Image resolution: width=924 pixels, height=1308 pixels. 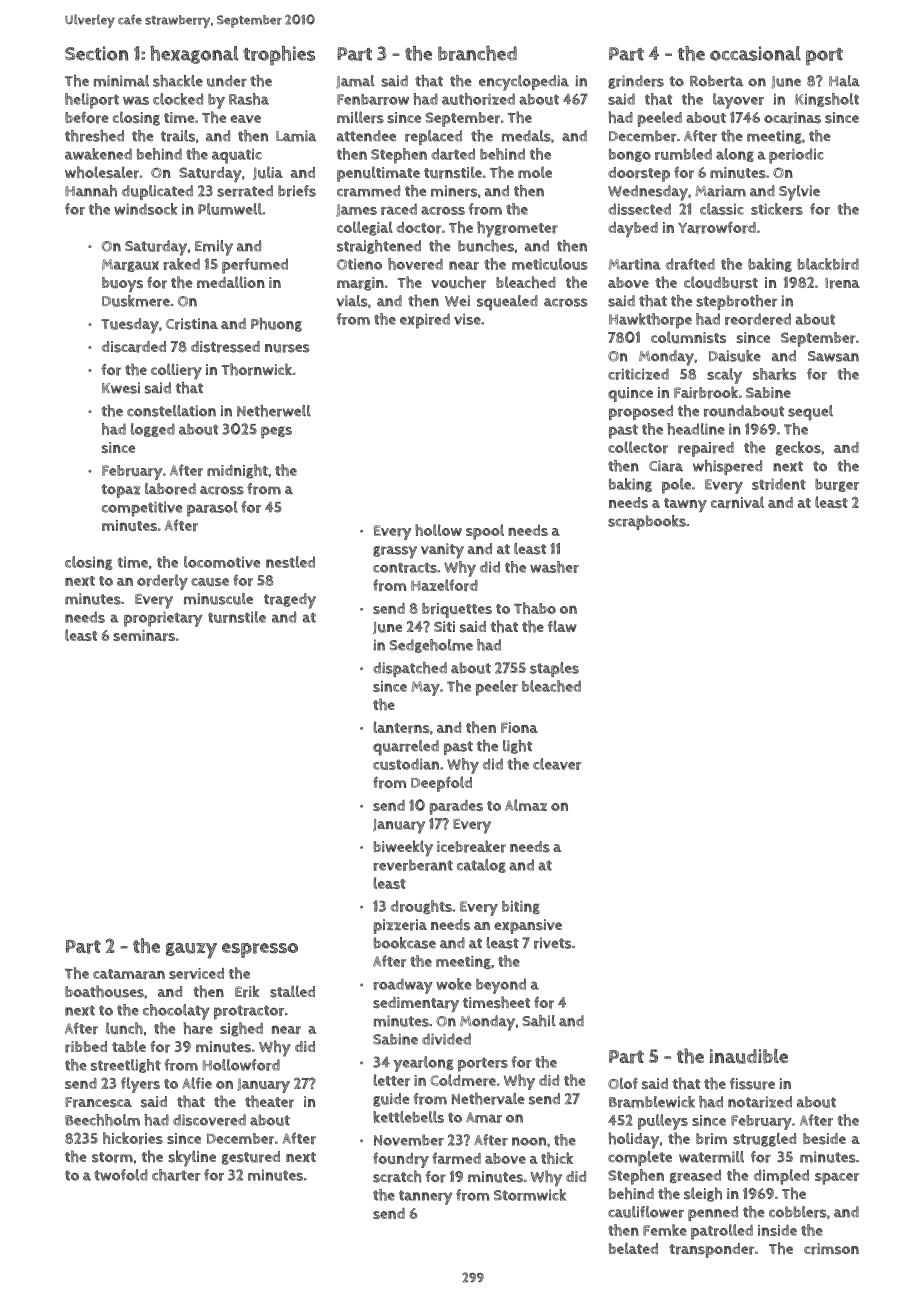 I want to click on locomotive, so click(x=222, y=562).
